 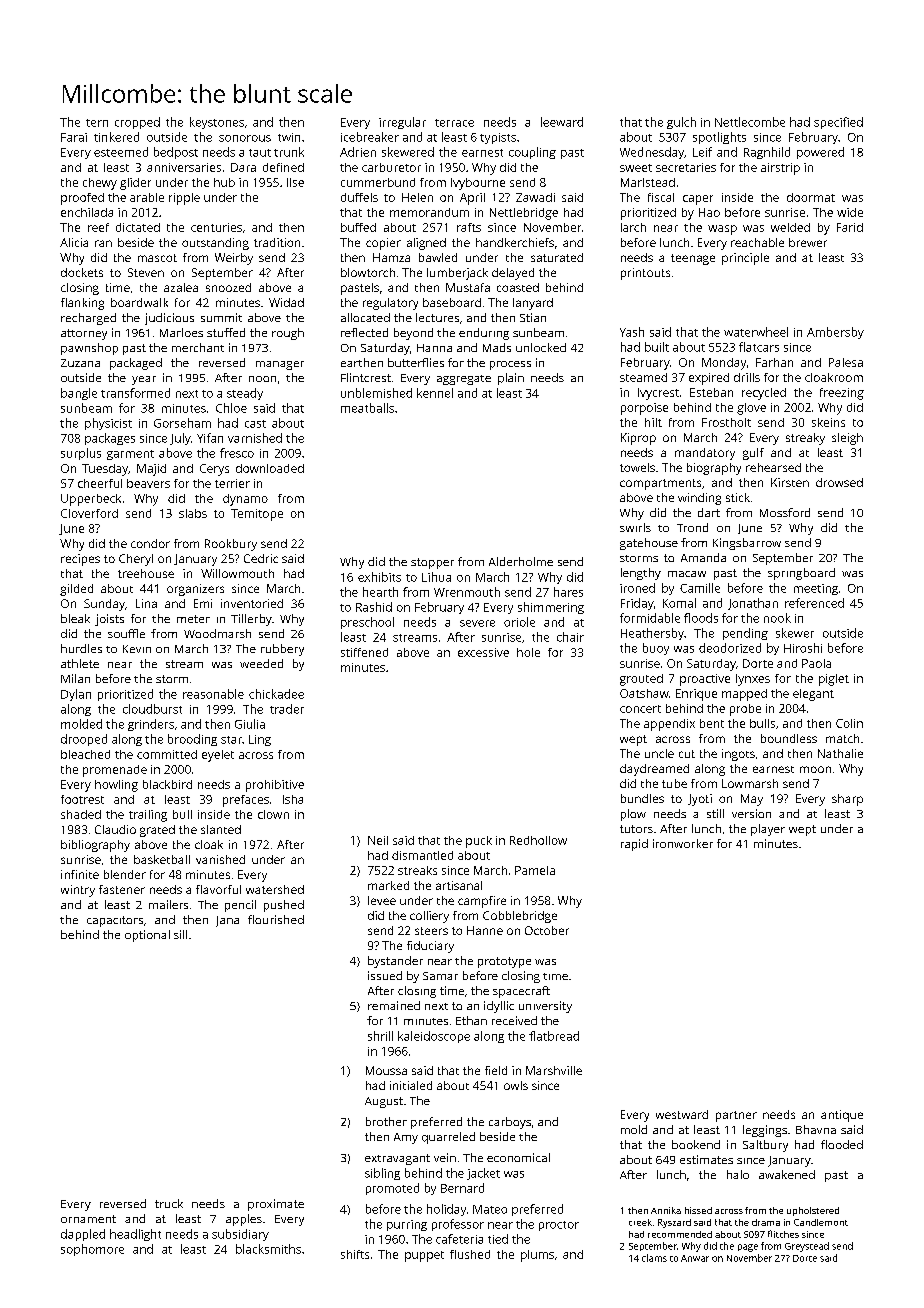 What do you see at coordinates (89, 513) in the screenshot?
I see `Cloverford` at bounding box center [89, 513].
